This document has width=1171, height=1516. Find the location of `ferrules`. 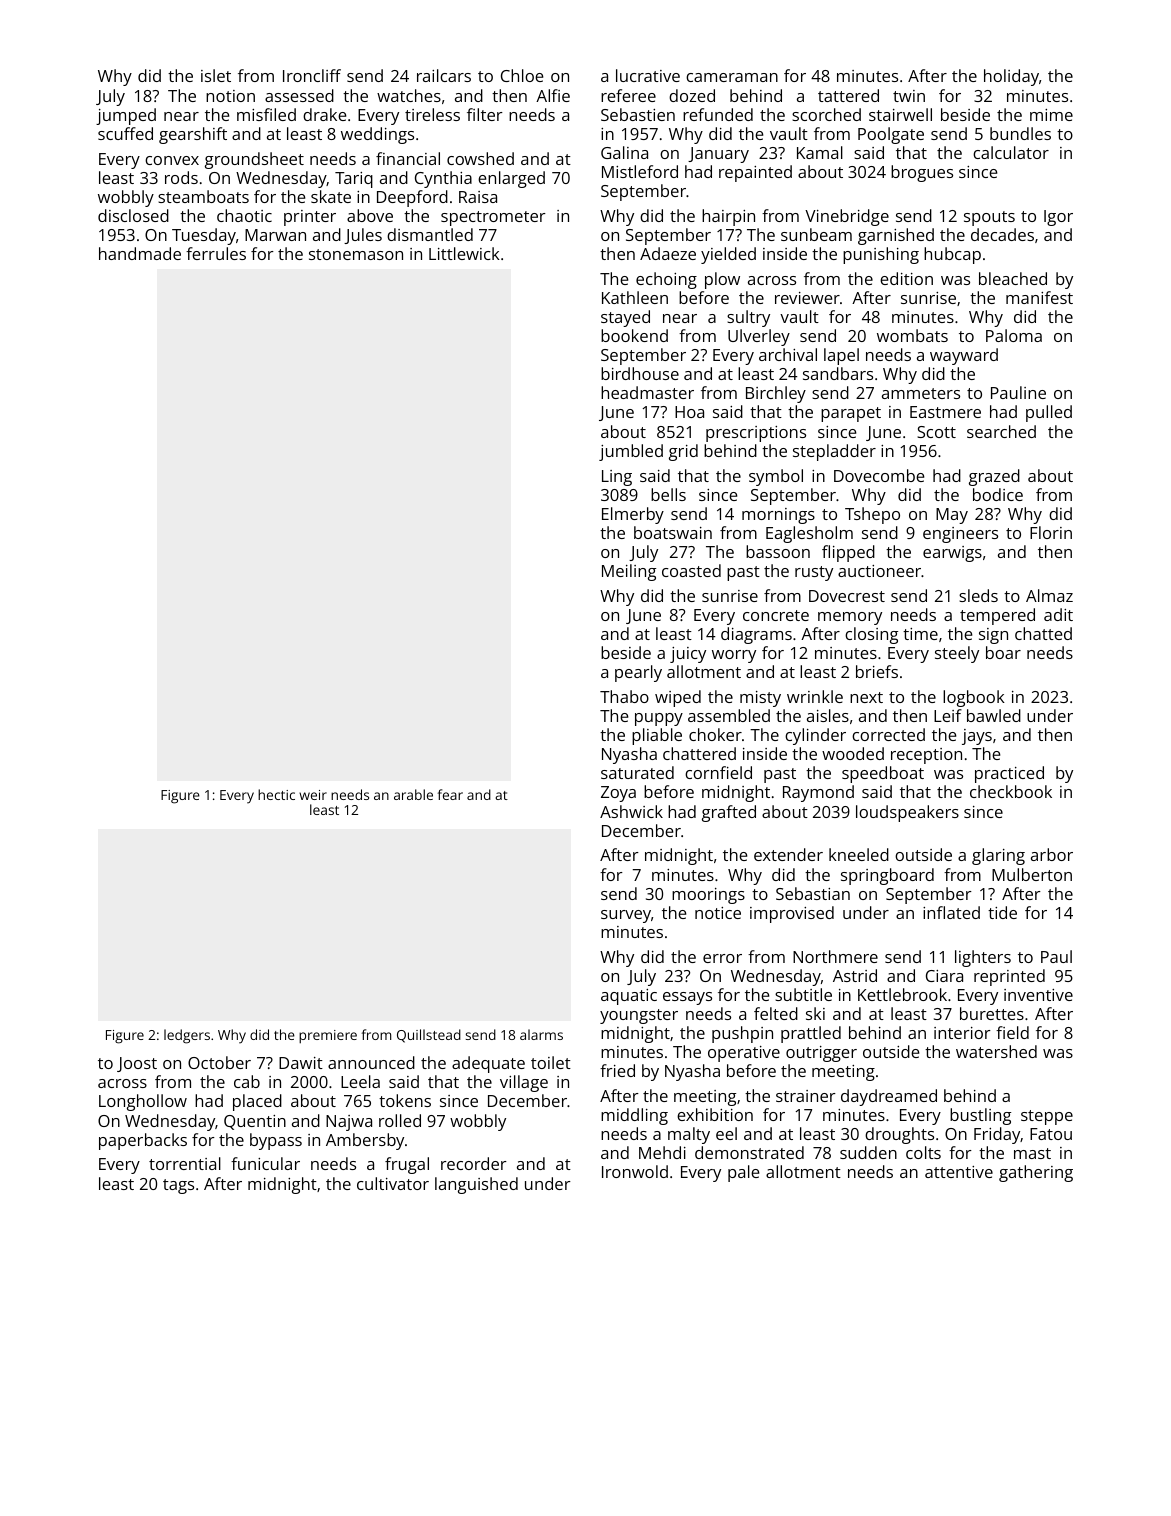

ferrules is located at coordinates (216, 253).
